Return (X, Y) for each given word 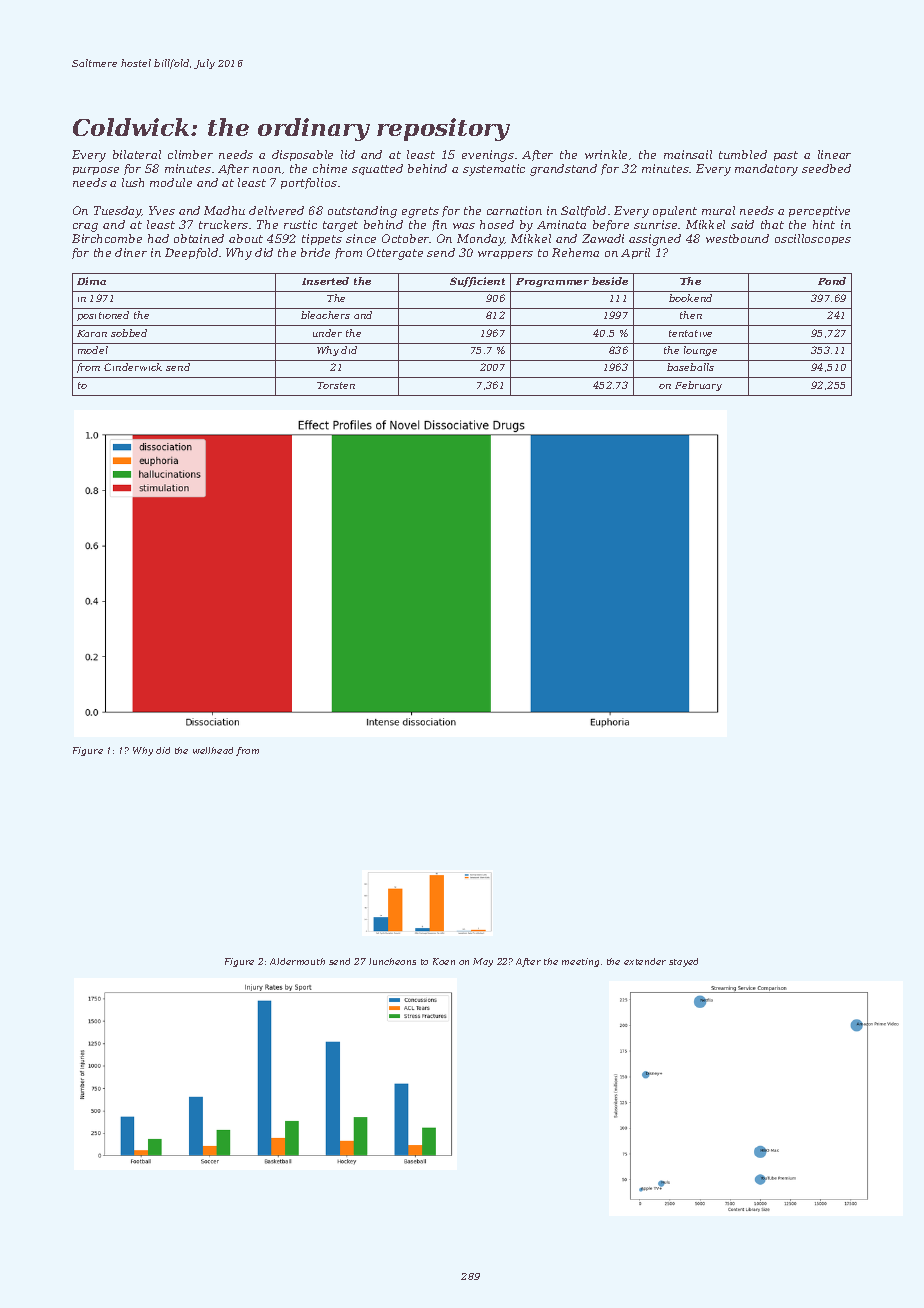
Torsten (336, 385)
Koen (444, 961)
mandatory (766, 170)
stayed (683, 962)
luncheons (392, 961)
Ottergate (395, 254)
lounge (700, 351)
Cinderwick (133, 367)
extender (645, 961)
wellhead (213, 750)
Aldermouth (297, 961)
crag (85, 227)
